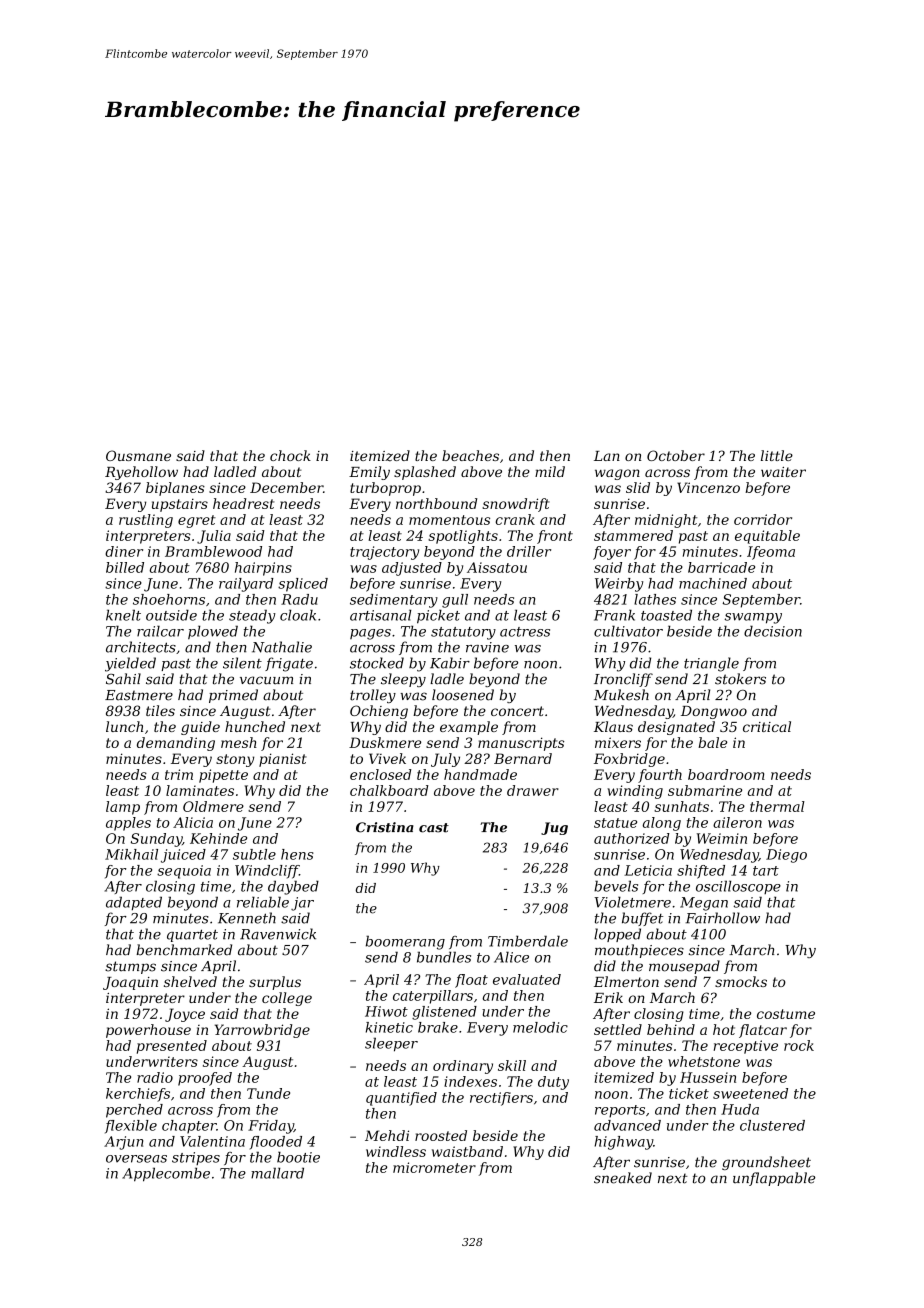 The width and height of the image is (924, 1308). What do you see at coordinates (235, 760) in the image?
I see `stony` at bounding box center [235, 760].
